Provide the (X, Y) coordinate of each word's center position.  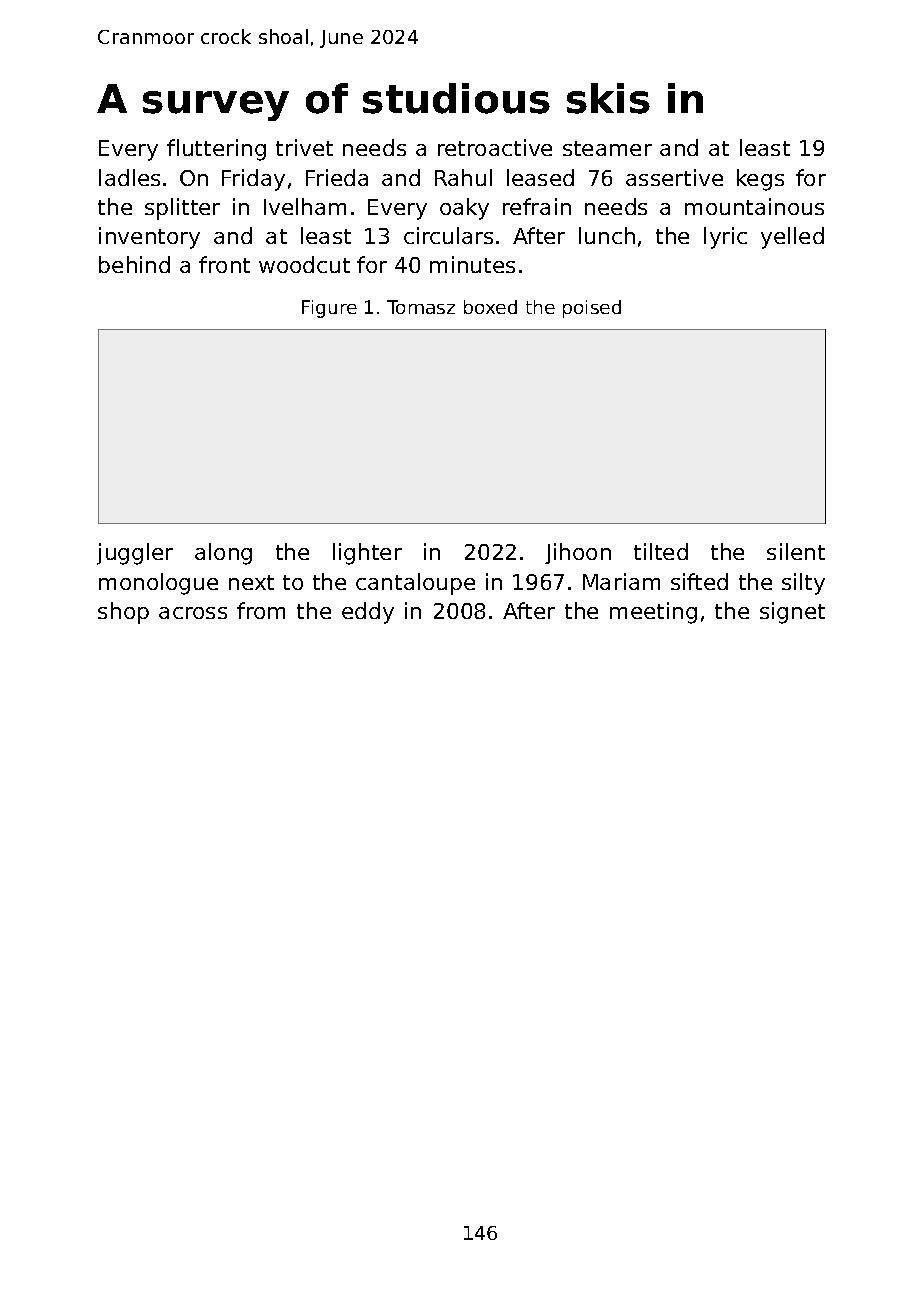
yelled (792, 238)
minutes (472, 264)
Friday (253, 180)
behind (134, 264)
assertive (674, 177)
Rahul (463, 177)
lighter (367, 554)
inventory (149, 238)
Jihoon (578, 553)
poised (592, 309)
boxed (490, 307)
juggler (135, 554)
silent (796, 551)
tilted (661, 551)
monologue (158, 584)
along (223, 554)
